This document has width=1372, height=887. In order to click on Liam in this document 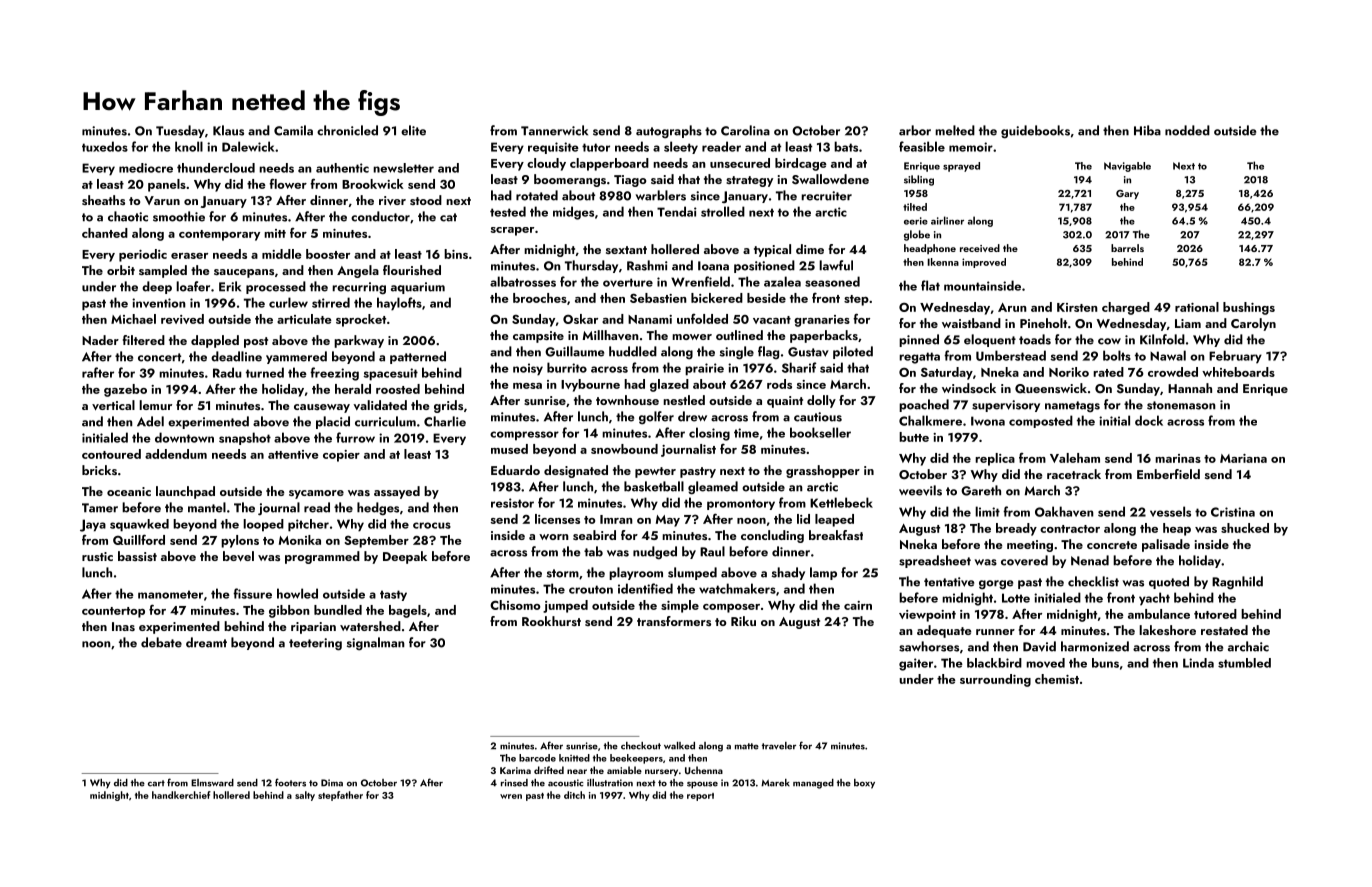, I will do `click(1188, 323)`.
